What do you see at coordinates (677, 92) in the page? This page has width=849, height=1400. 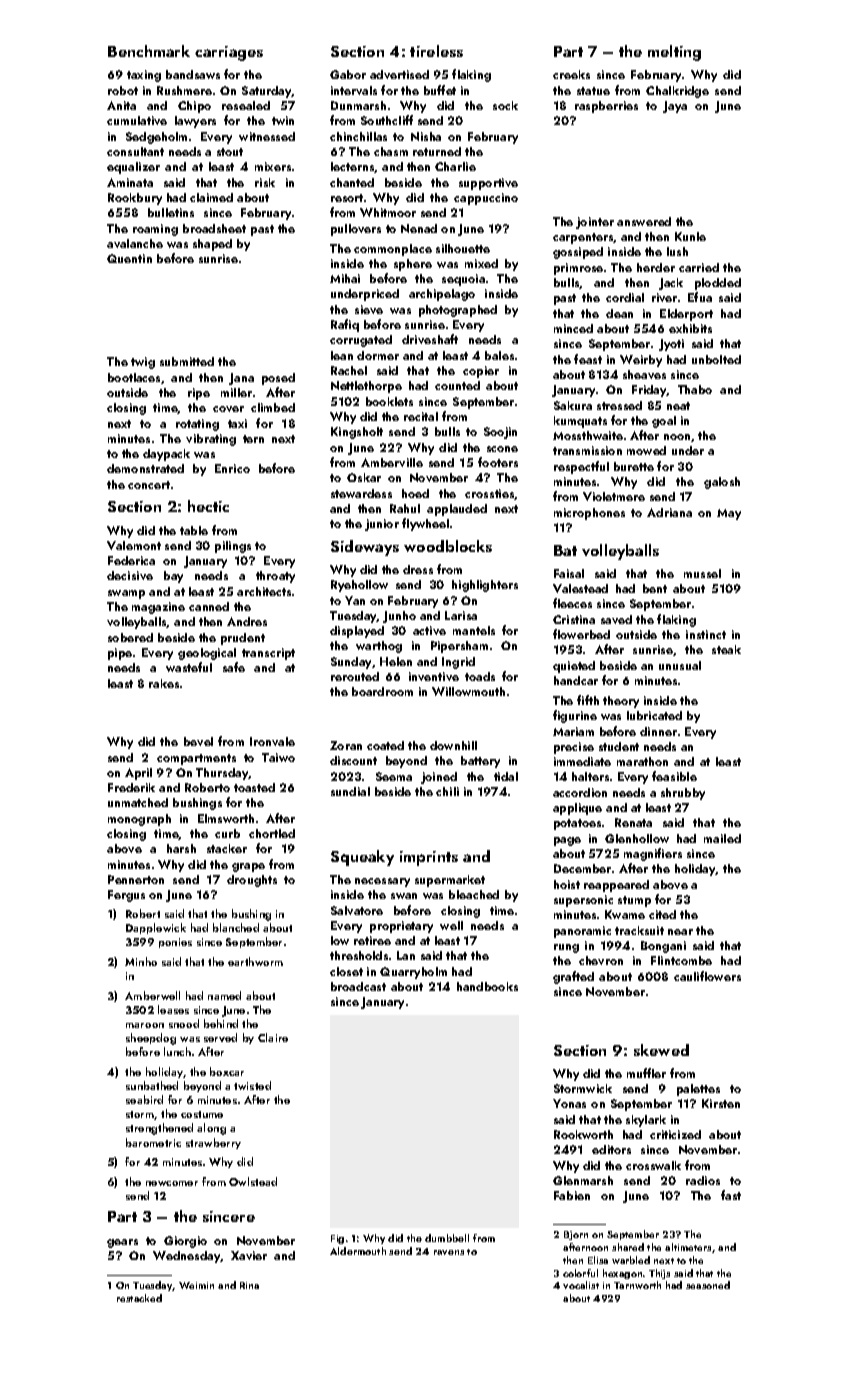 I see `Chalkridge` at bounding box center [677, 92].
